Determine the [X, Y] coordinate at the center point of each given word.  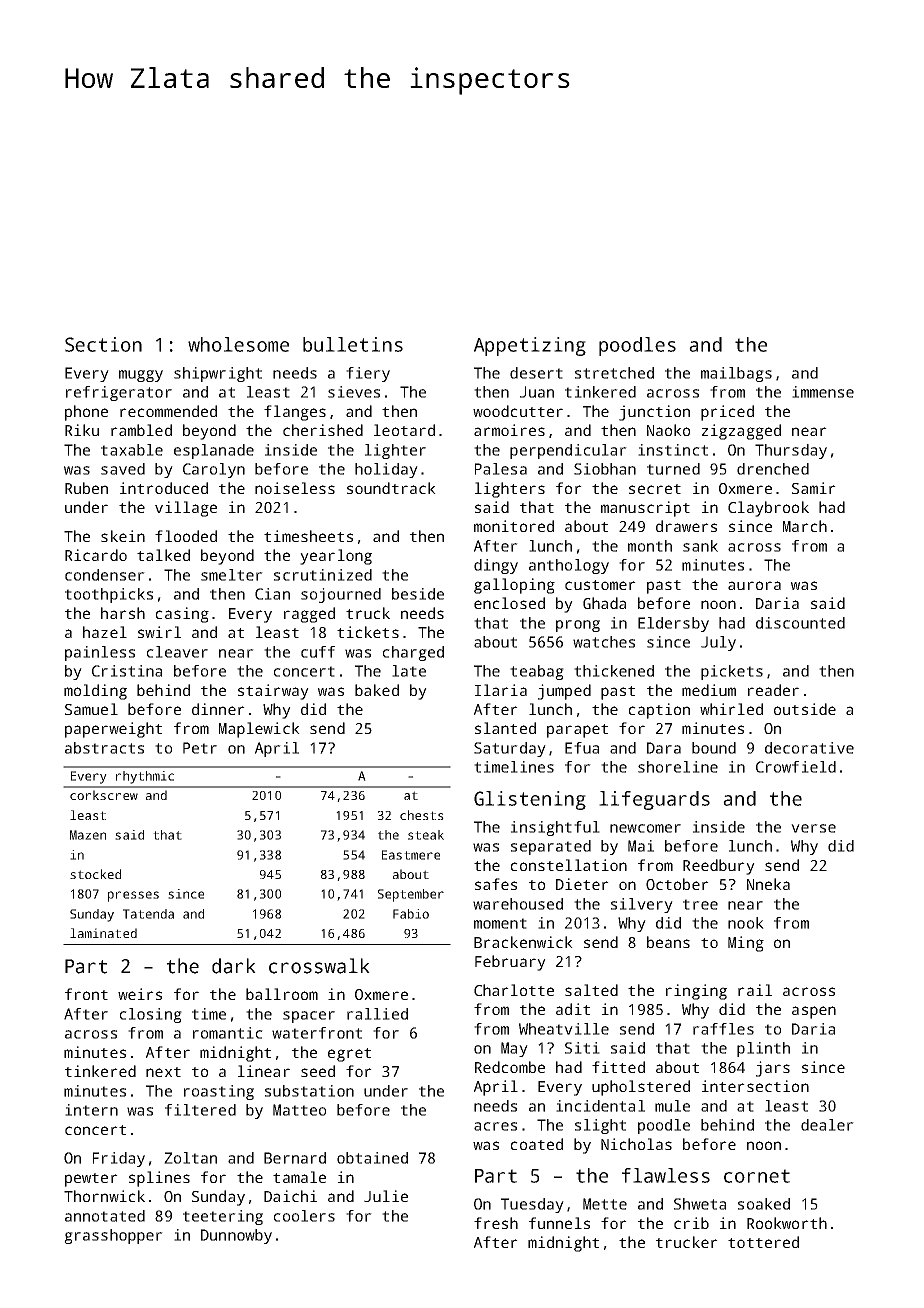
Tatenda [148, 914]
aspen [814, 1012]
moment [500, 923]
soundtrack [391, 488]
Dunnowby [236, 1236]
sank [700, 546]
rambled [141, 430]
